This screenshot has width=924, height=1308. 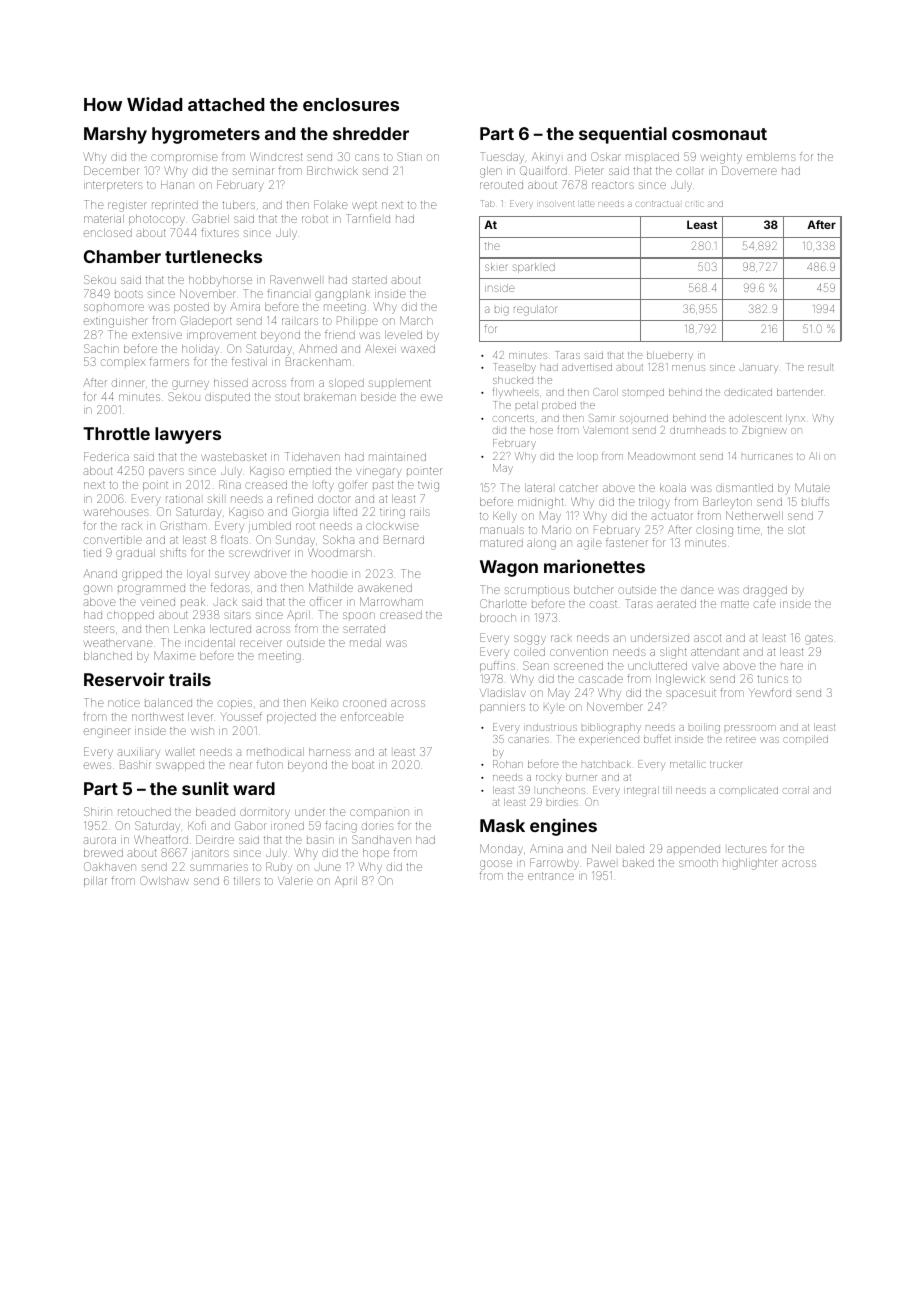 I want to click on pavers, so click(x=166, y=472).
